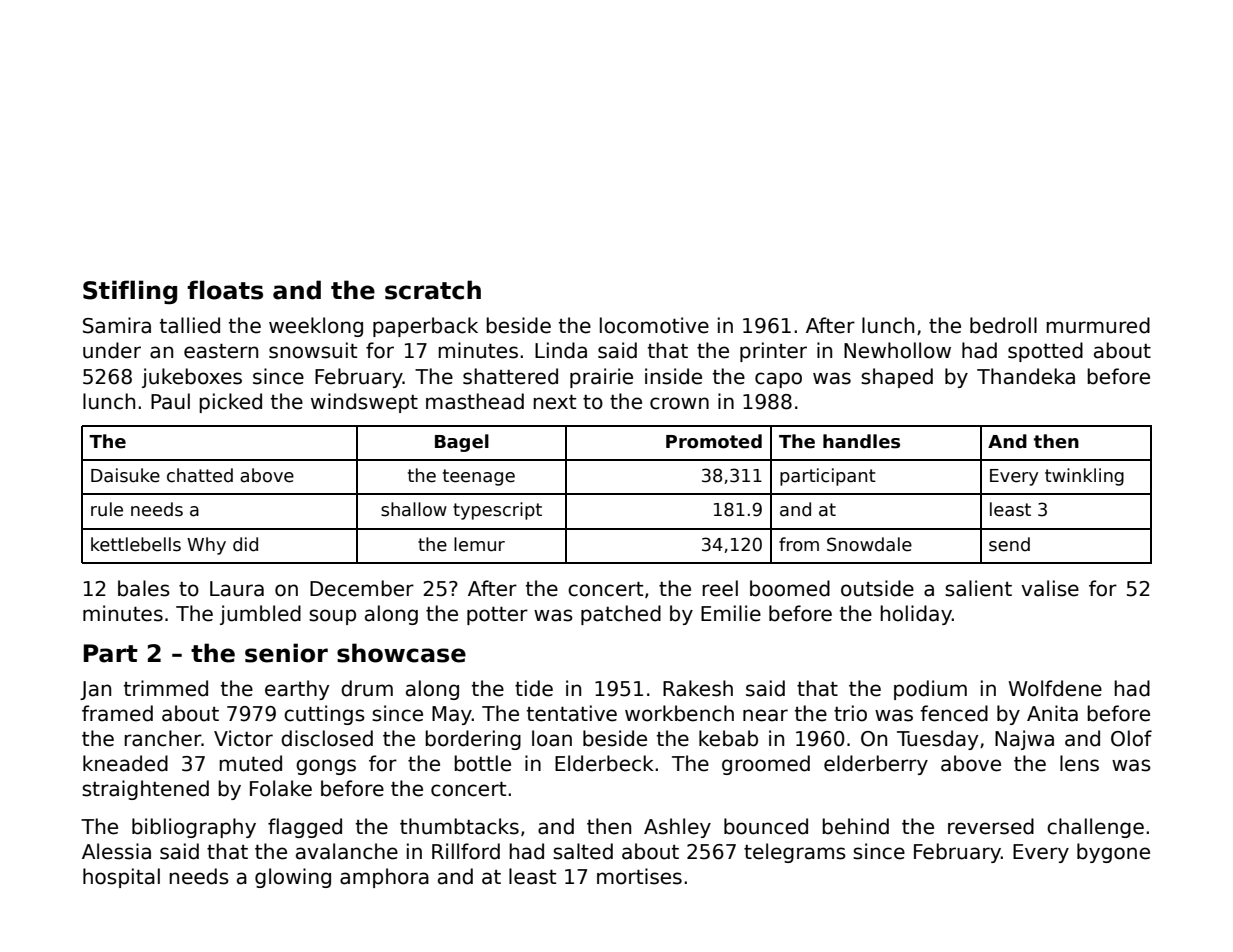 The height and width of the image is (952, 1233). I want to click on scratch, so click(433, 290).
